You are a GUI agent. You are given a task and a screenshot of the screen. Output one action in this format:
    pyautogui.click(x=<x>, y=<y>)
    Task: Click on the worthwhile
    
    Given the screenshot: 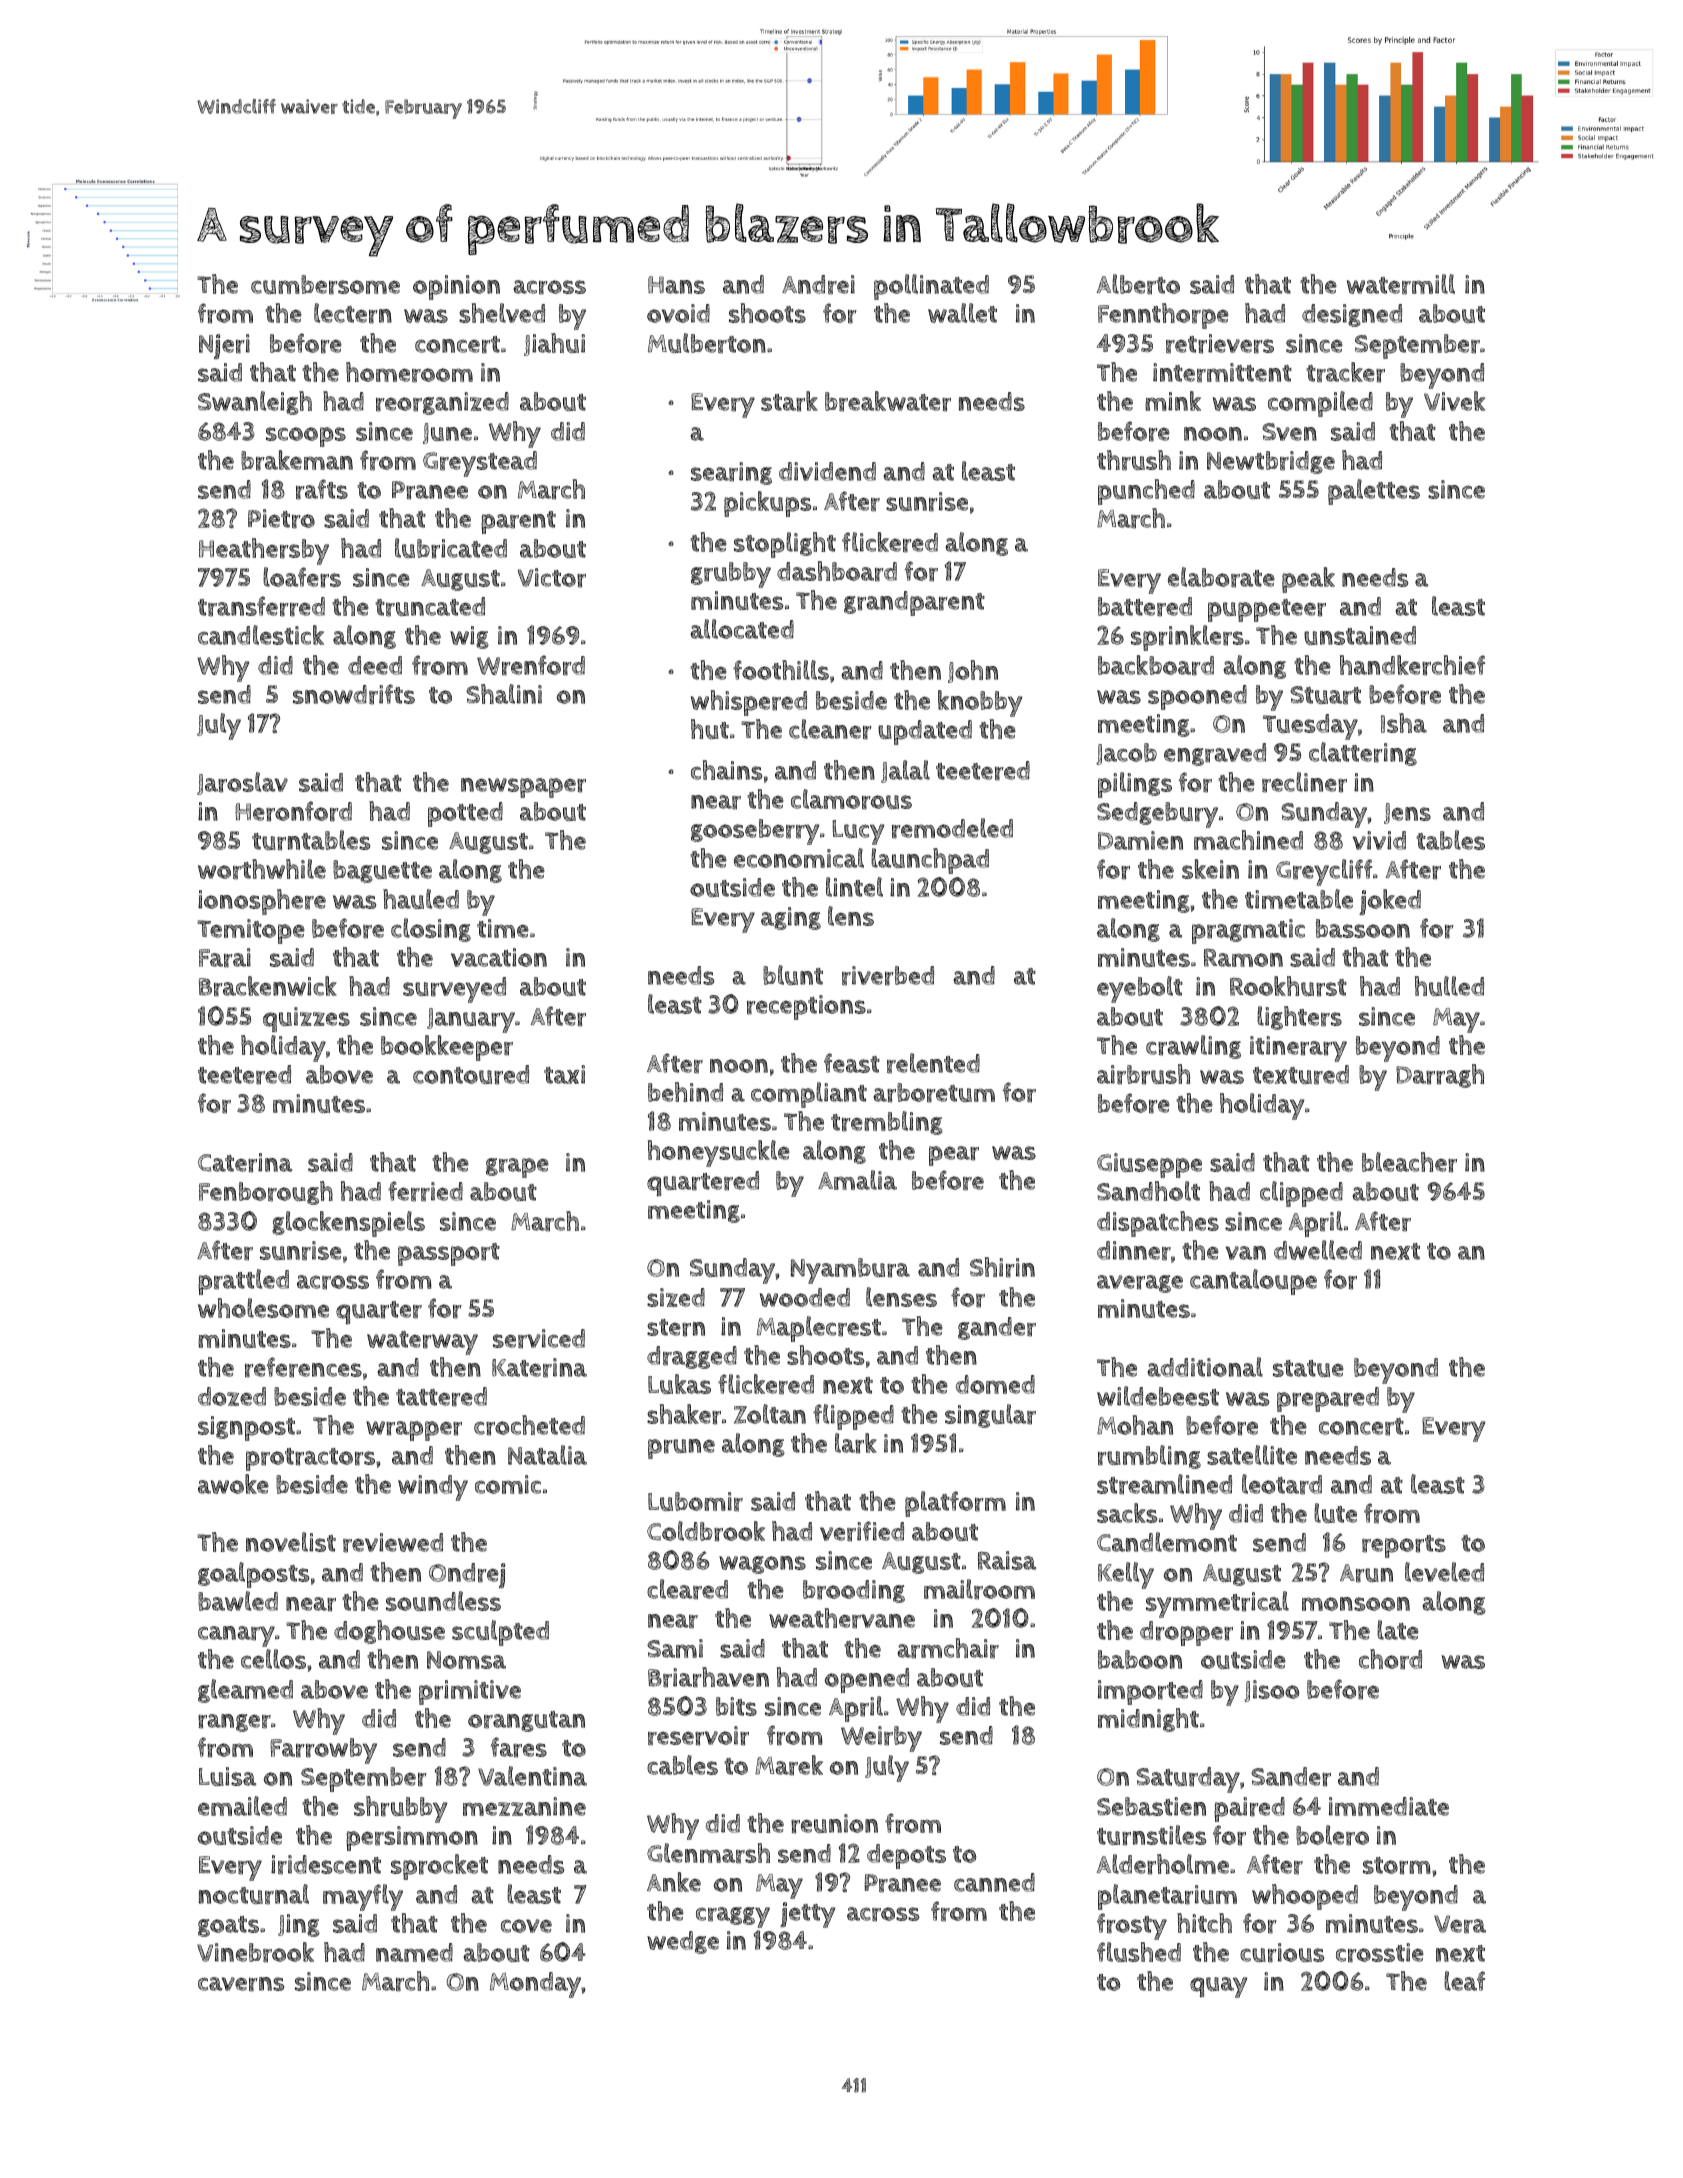 What is the action you would take?
    pyautogui.click(x=262, y=869)
